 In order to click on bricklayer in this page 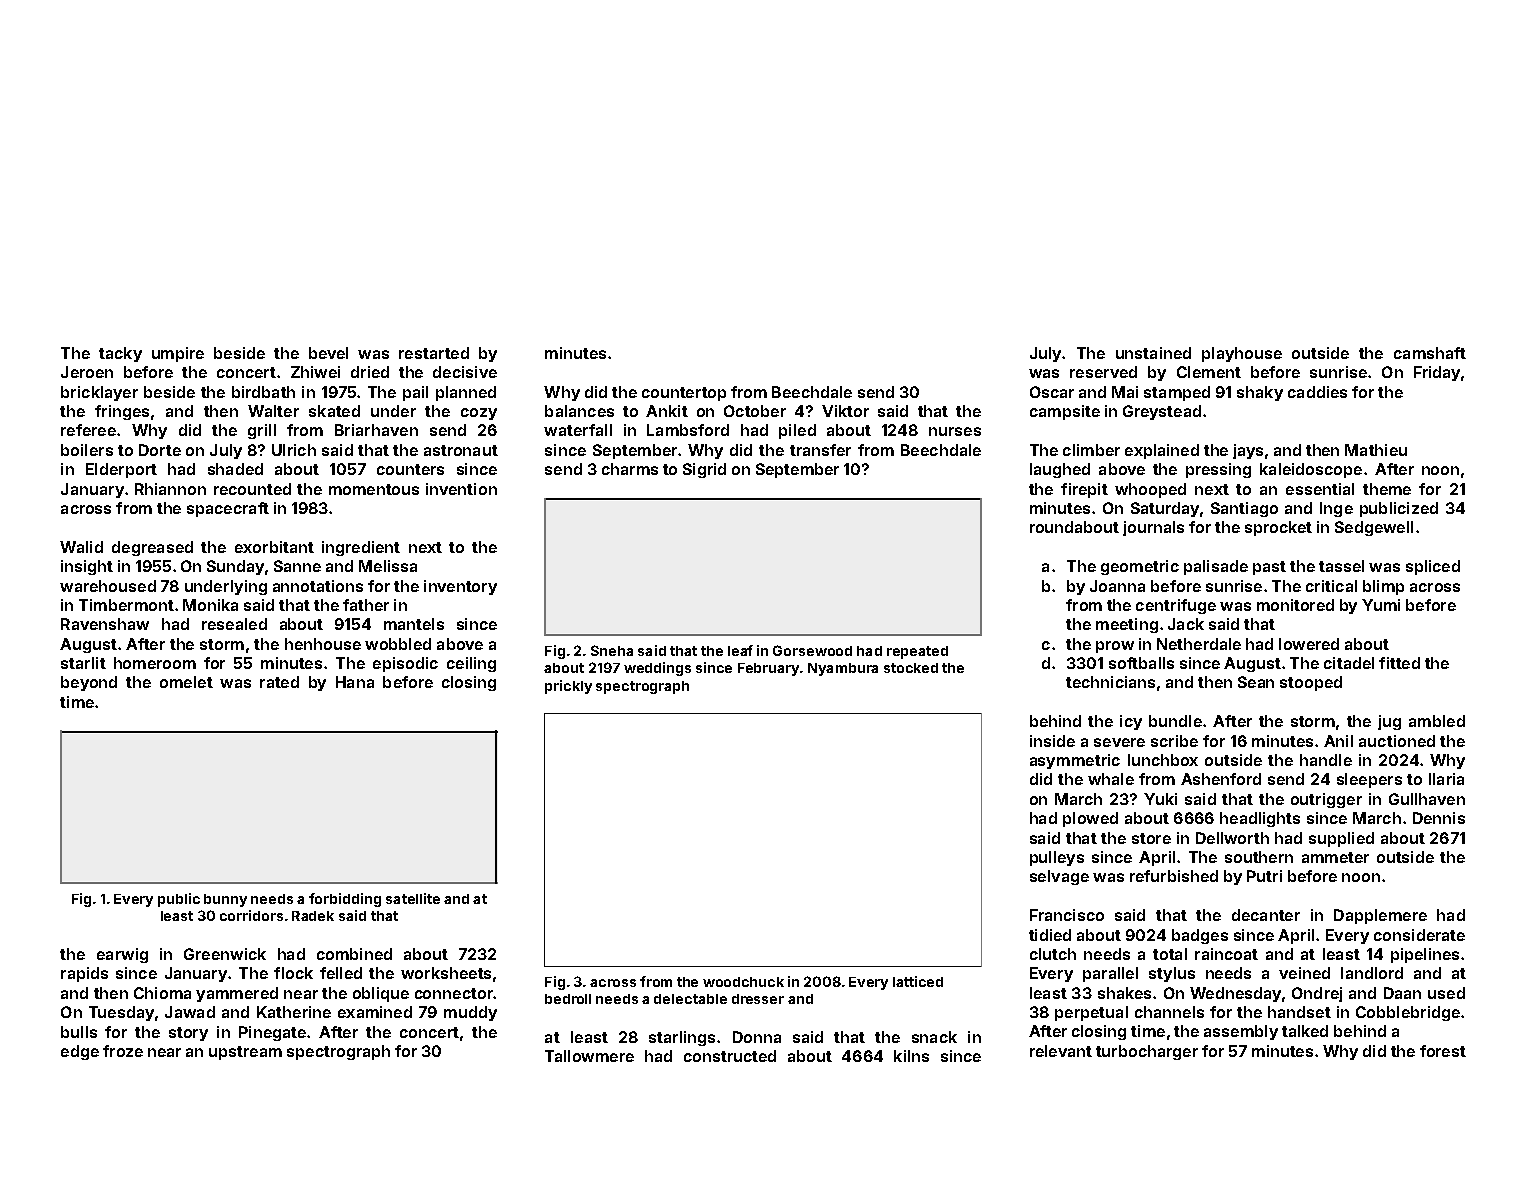, I will do `click(99, 393)`.
